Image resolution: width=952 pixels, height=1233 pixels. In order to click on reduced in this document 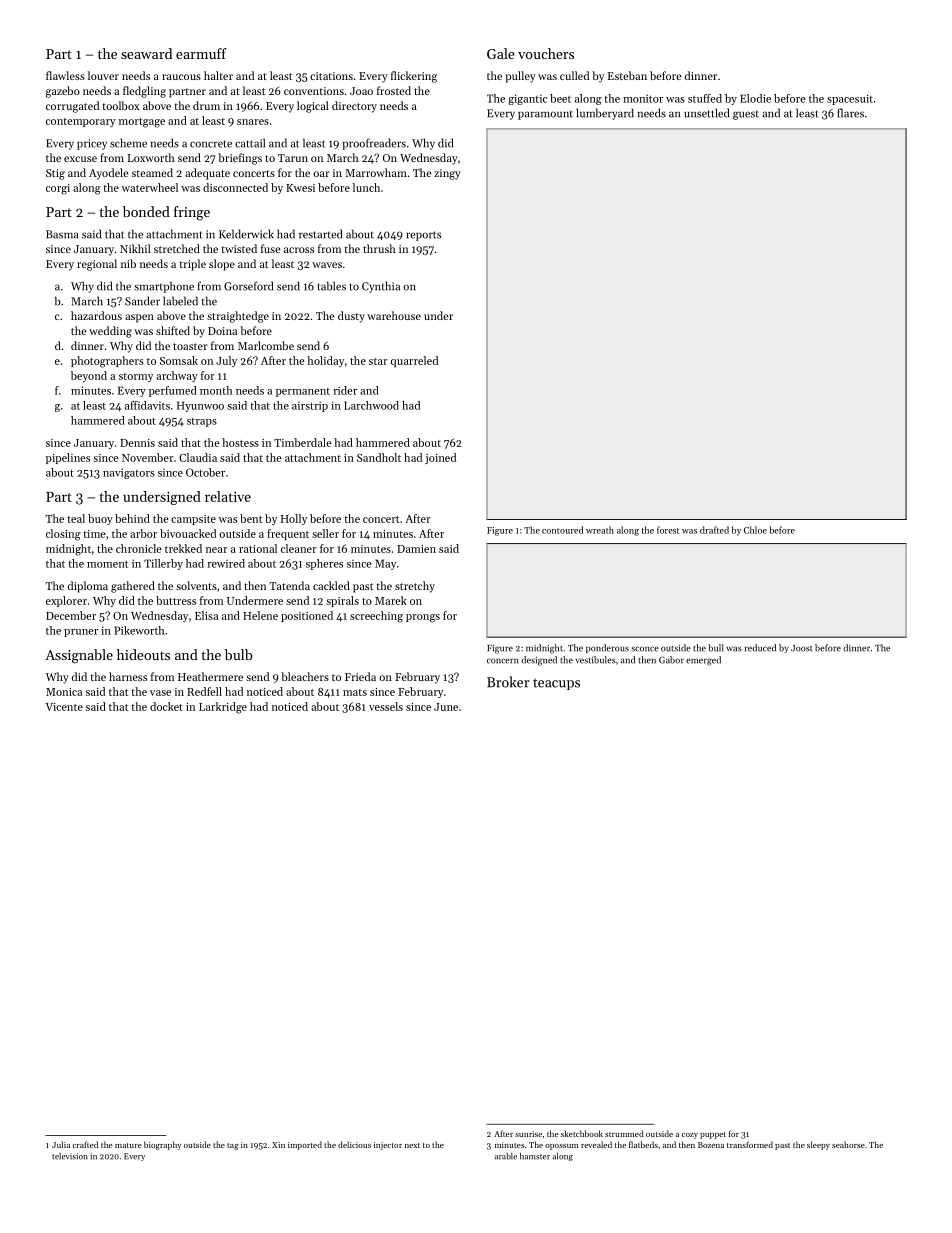, I will do `click(760, 648)`.
